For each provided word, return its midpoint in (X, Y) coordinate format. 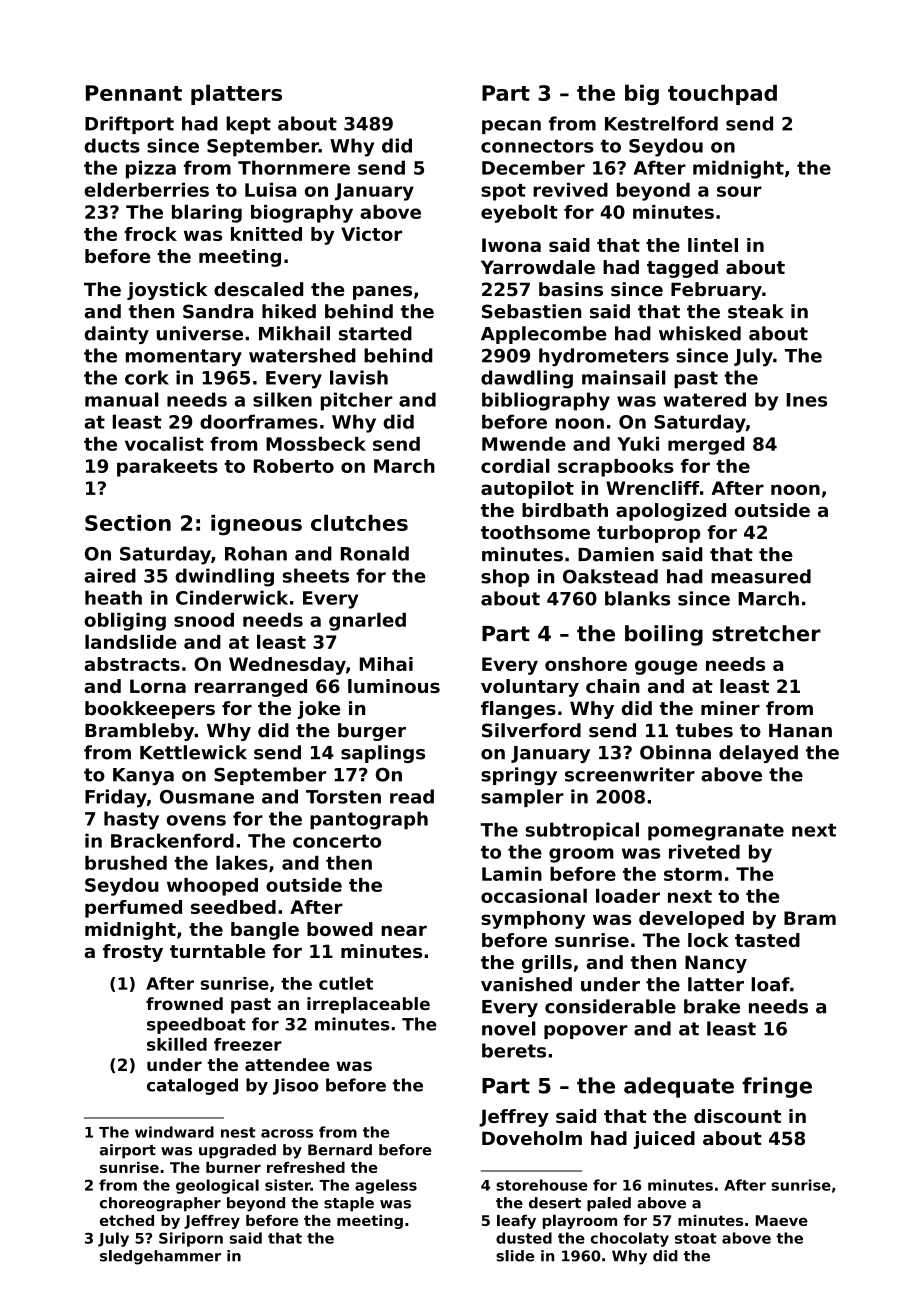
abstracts (132, 664)
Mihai (386, 664)
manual (122, 399)
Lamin (512, 874)
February (716, 291)
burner (233, 1167)
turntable (217, 951)
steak (756, 311)
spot (503, 192)
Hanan (800, 731)
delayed (758, 754)
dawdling (527, 379)
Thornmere (294, 167)
